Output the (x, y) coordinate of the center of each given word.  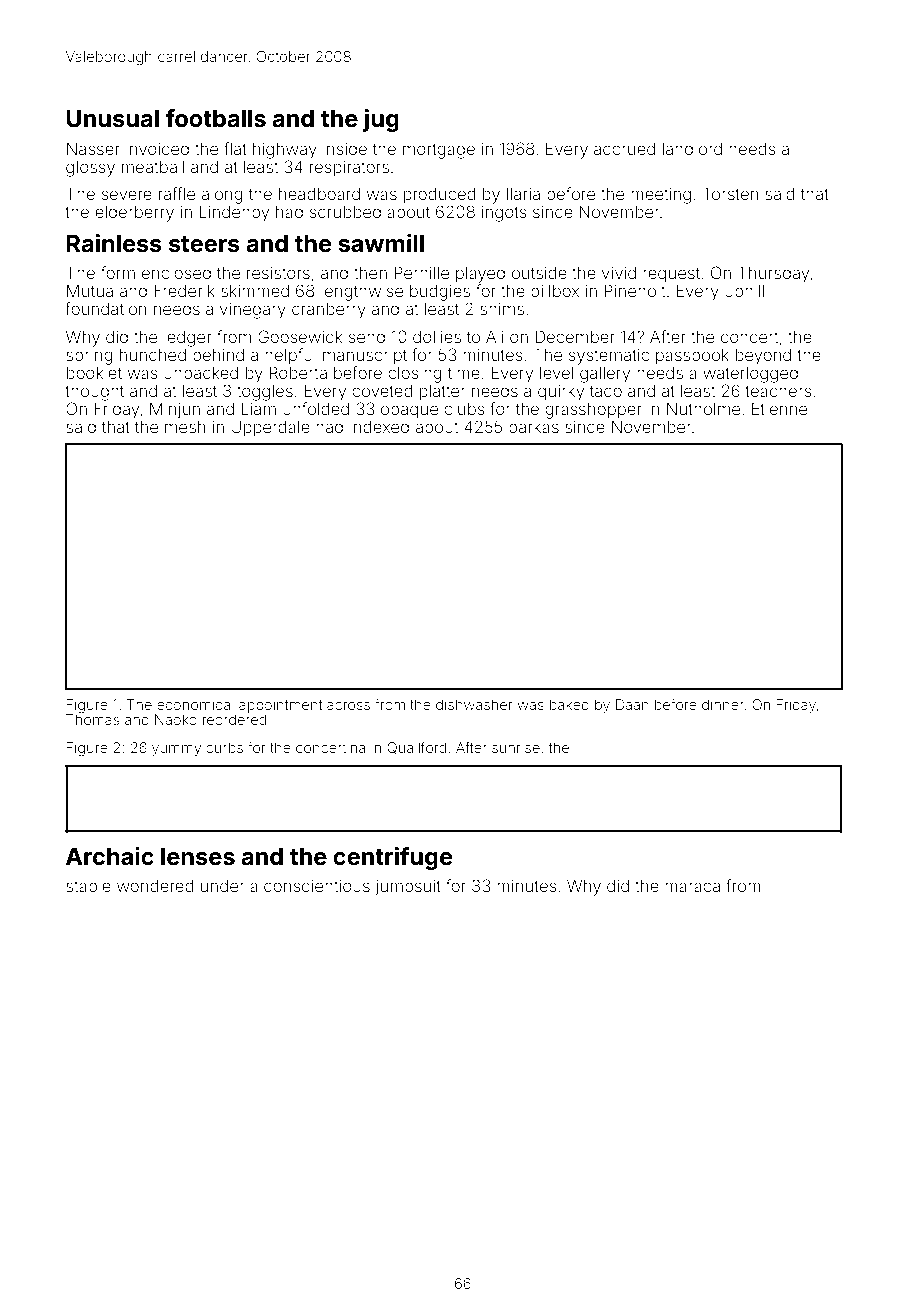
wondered (155, 886)
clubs (464, 409)
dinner (723, 704)
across (348, 706)
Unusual (113, 119)
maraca (692, 887)
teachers (778, 391)
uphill (744, 292)
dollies (437, 337)
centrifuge (392, 858)
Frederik (184, 290)
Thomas (92, 719)
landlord (692, 149)
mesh (185, 427)
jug (381, 120)
